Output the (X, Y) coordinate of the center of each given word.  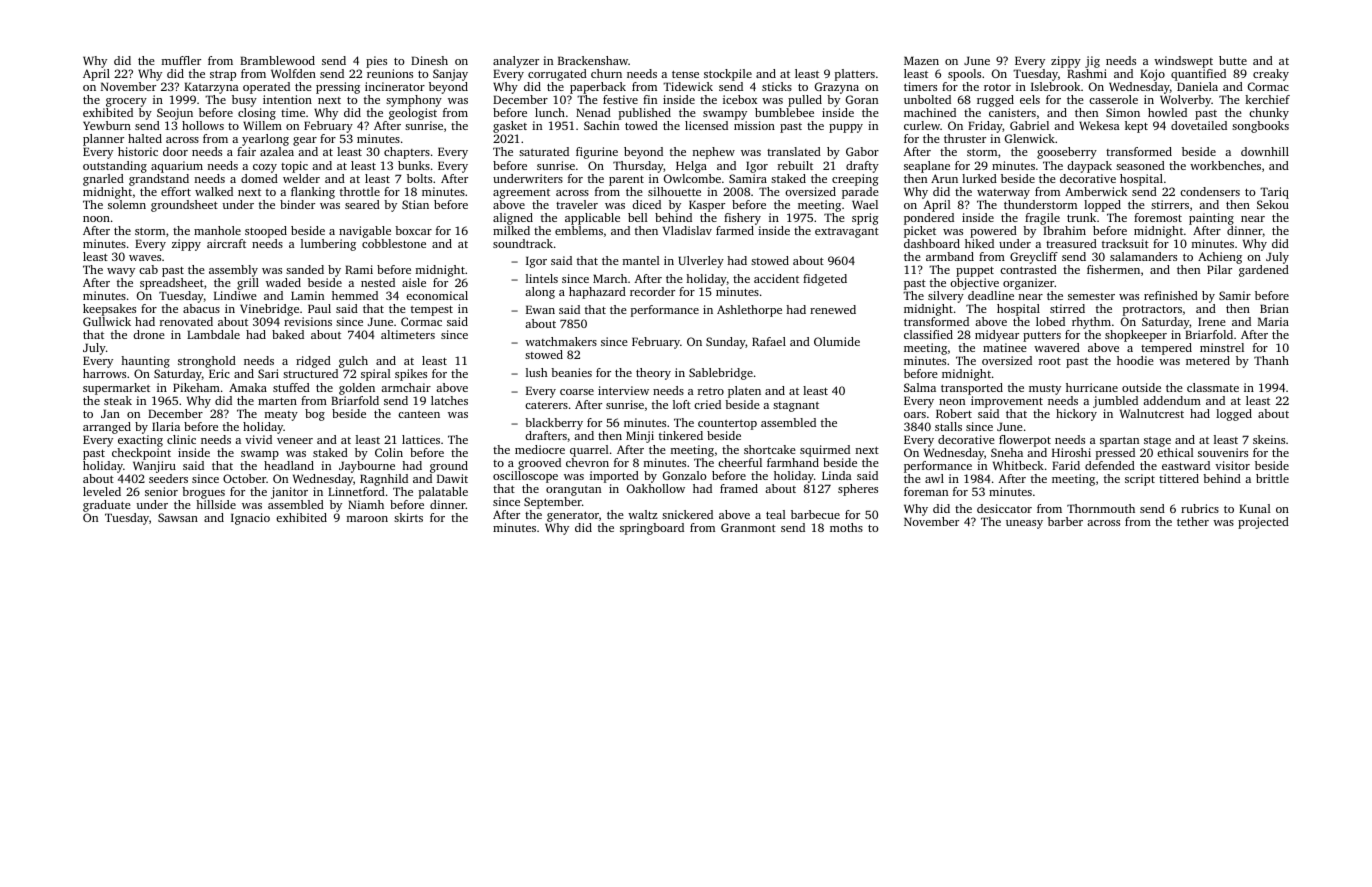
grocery (126, 102)
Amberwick (1096, 191)
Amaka (248, 387)
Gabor (862, 151)
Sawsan (178, 517)
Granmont (748, 527)
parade (860, 193)
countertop (727, 425)
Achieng (1220, 258)
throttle (360, 191)
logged (1234, 415)
